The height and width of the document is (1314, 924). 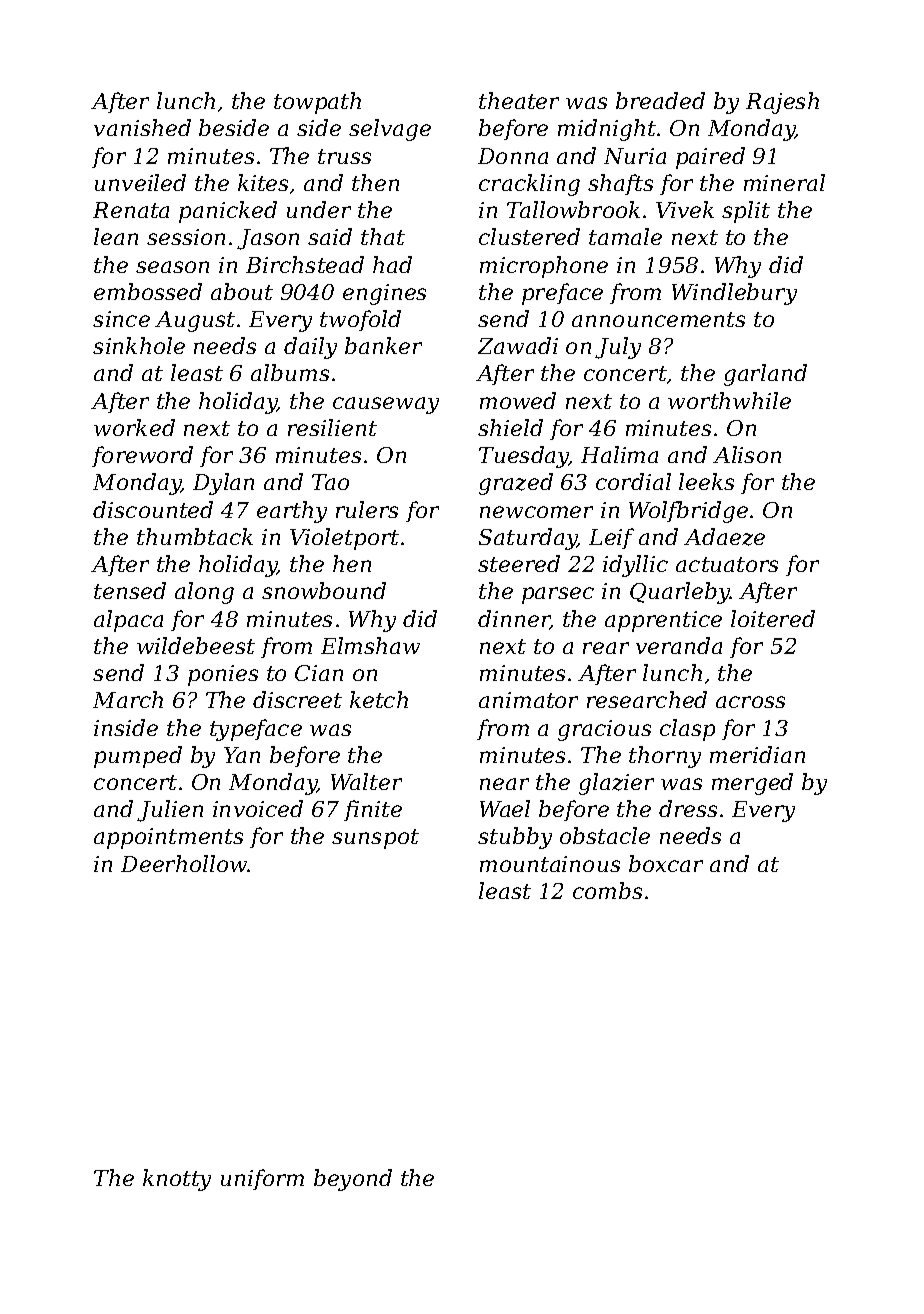 What do you see at coordinates (518, 345) in the document?
I see `Zawadi` at bounding box center [518, 345].
